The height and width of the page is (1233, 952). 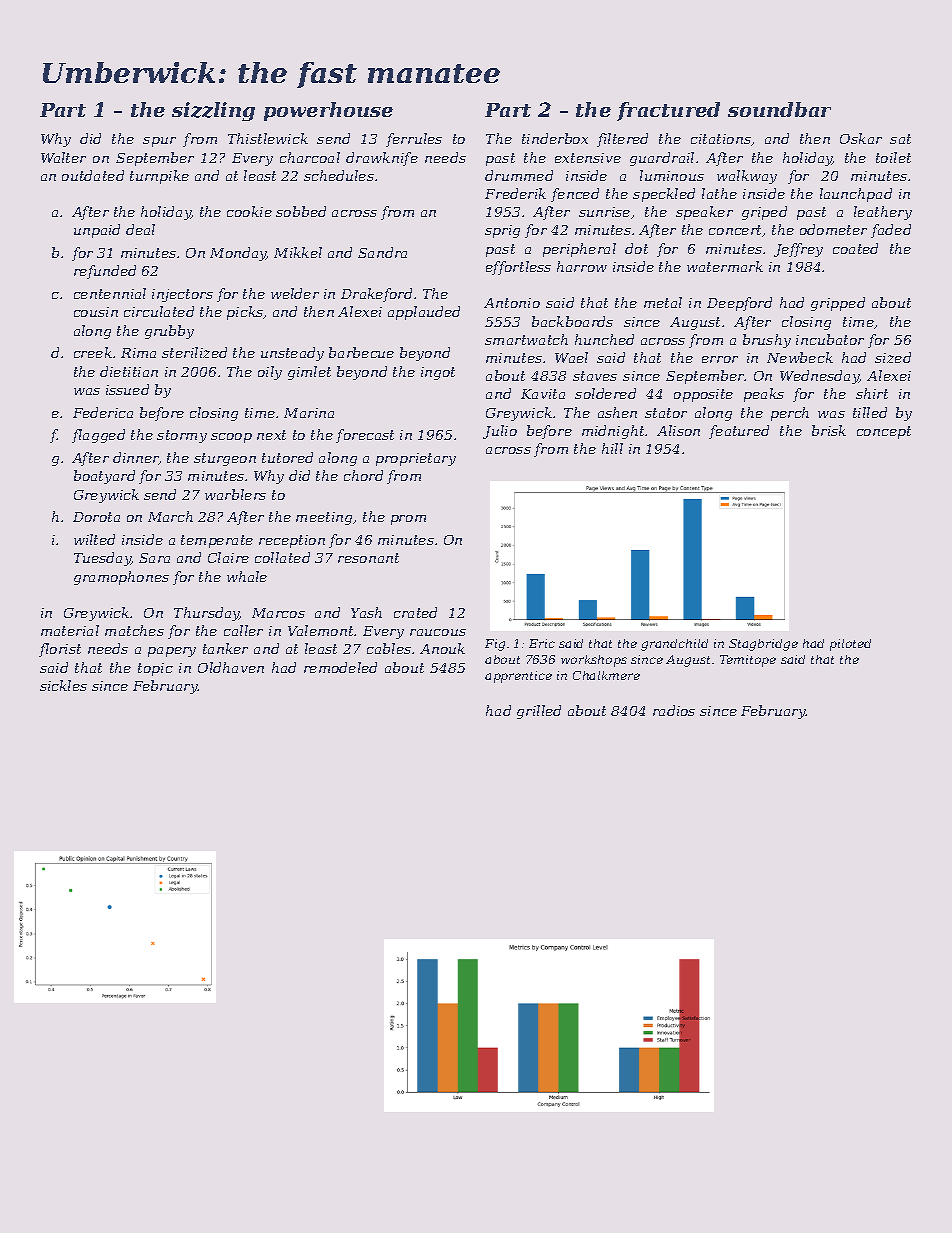 What do you see at coordinates (767, 341) in the page?
I see `brushy` at bounding box center [767, 341].
